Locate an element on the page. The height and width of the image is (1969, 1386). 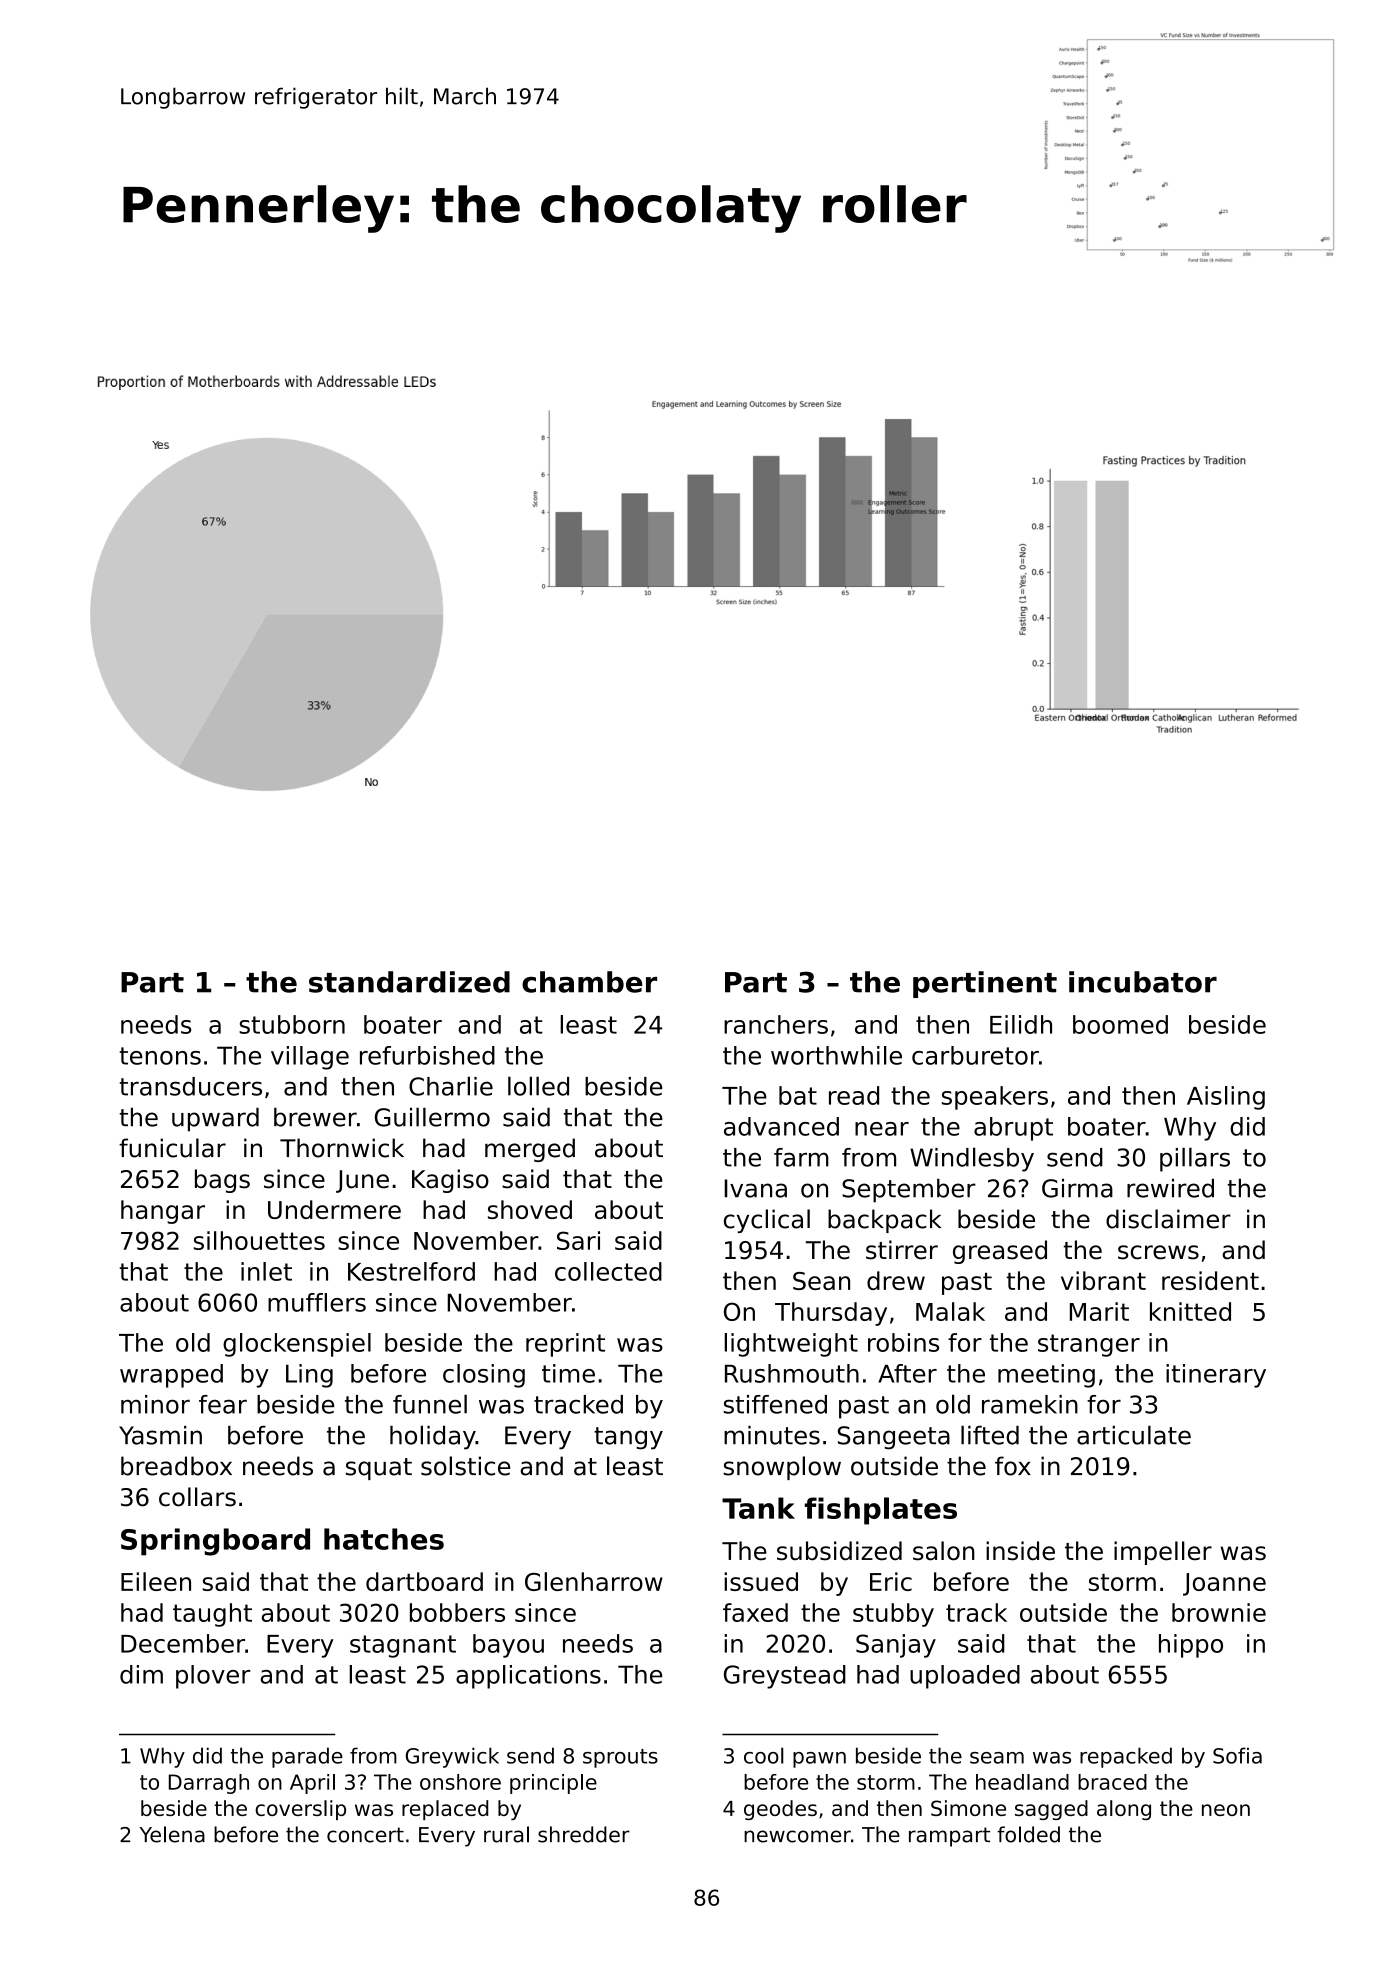
rural is located at coordinates (506, 1834).
